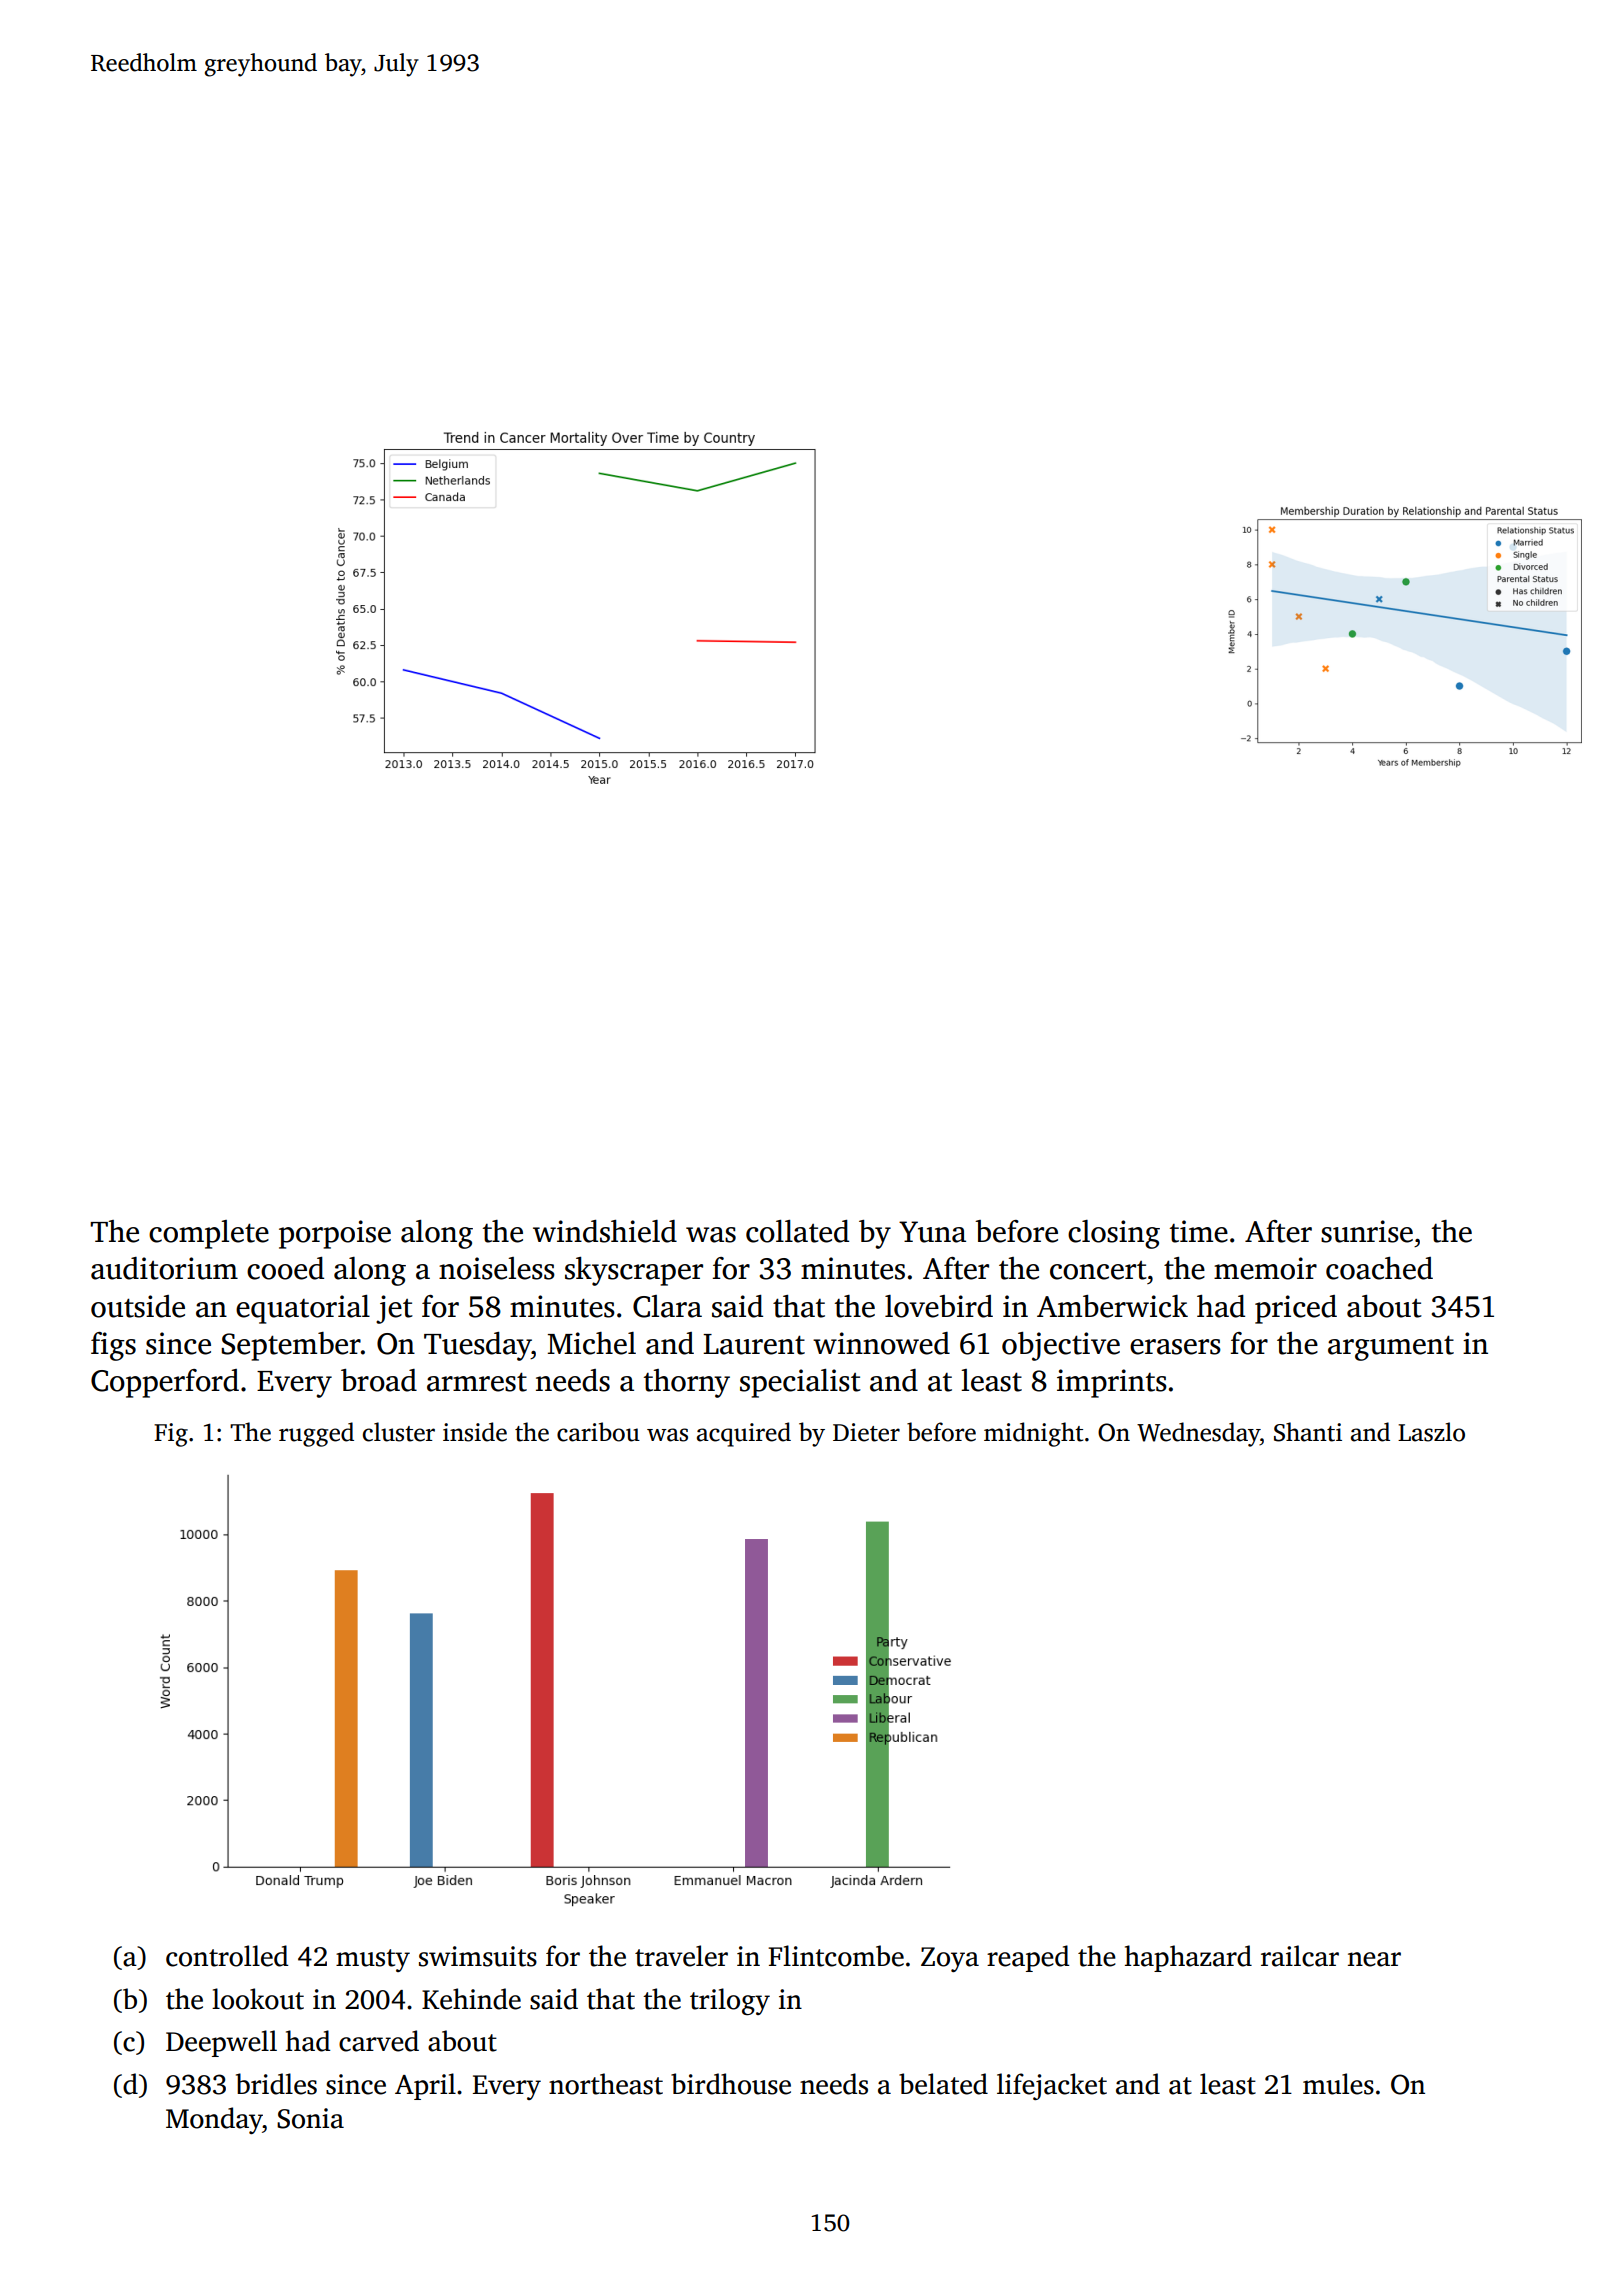  Describe the element at coordinates (605, 1231) in the screenshot. I see `windshield` at that location.
